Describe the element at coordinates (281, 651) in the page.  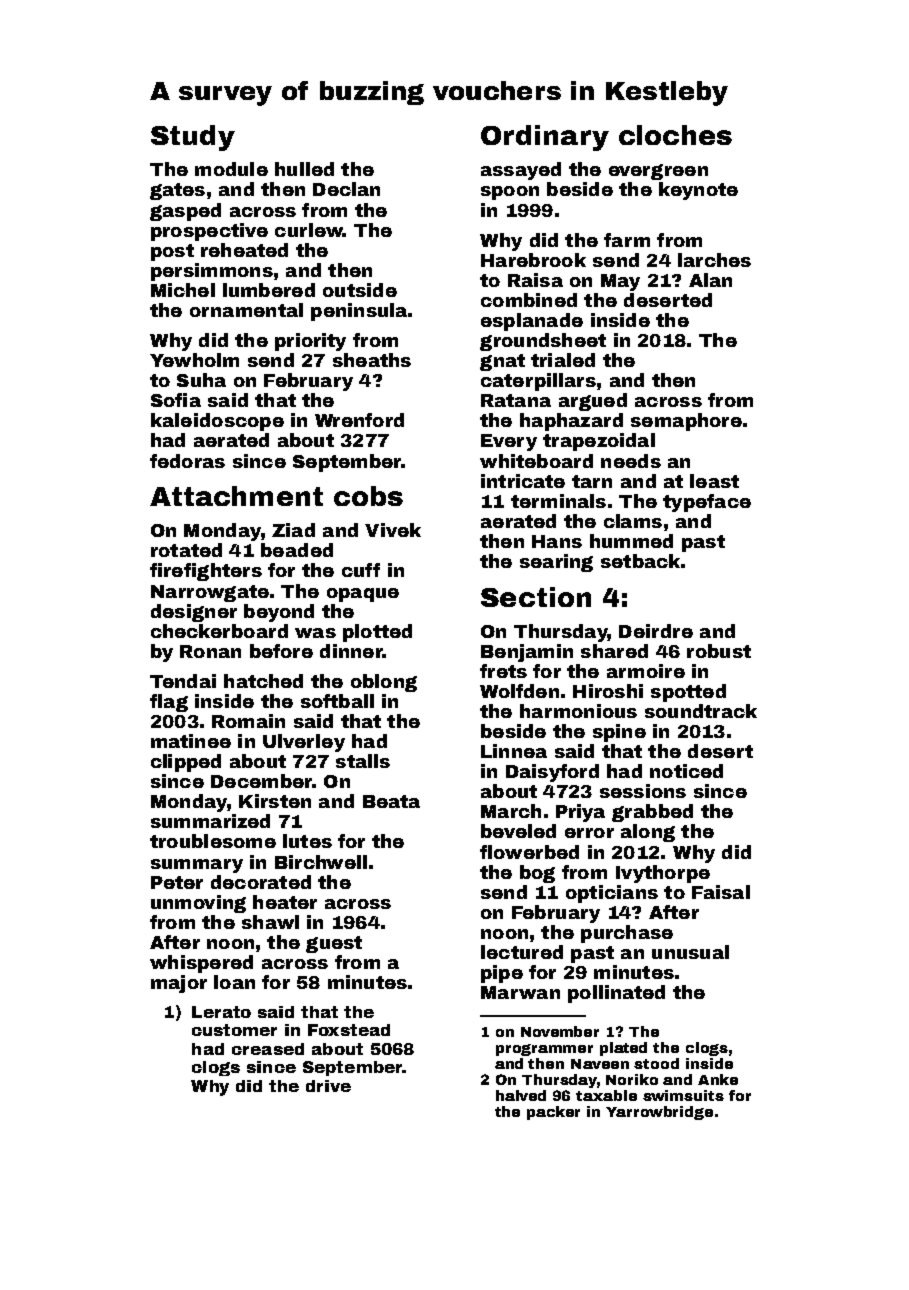
I see `before` at that location.
